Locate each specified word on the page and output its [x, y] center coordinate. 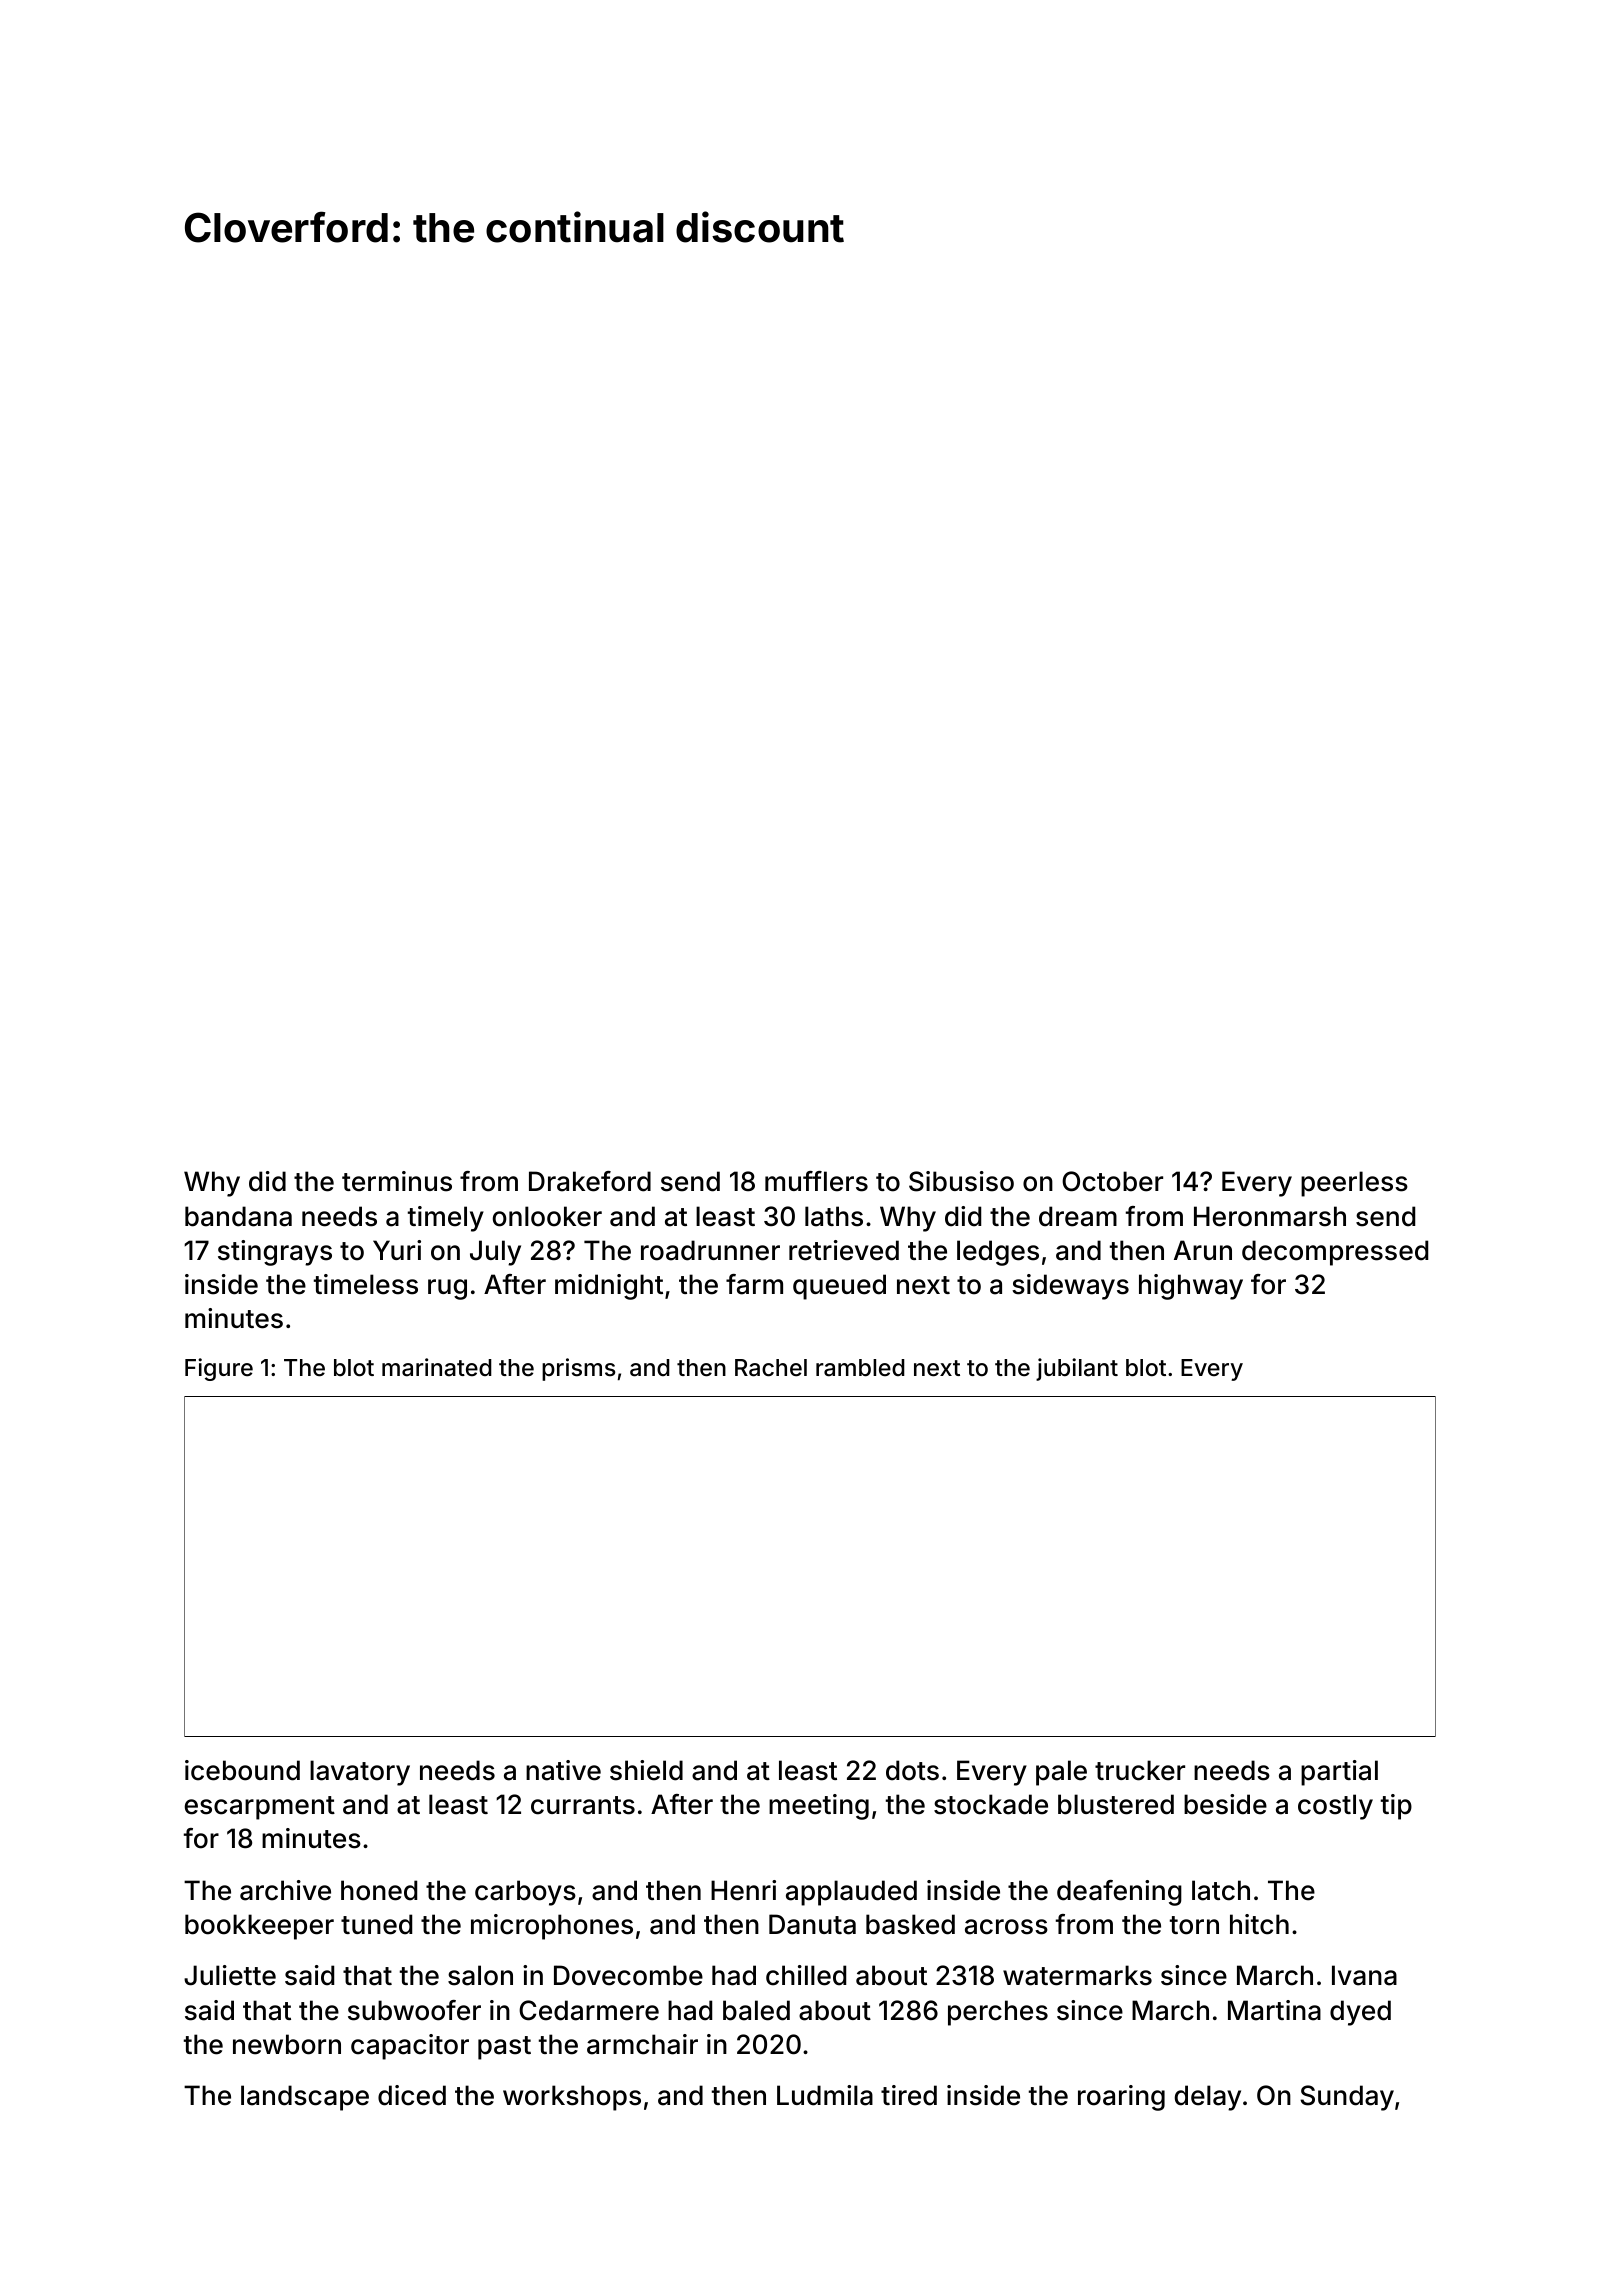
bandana [238, 1216]
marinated [437, 1367]
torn [1194, 1925]
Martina [1274, 2010]
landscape [305, 2098]
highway [1191, 1287]
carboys [525, 1893]
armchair [642, 2044]
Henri [743, 1890]
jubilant [1077, 1369]
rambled [860, 1368]
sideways [1070, 1287]
